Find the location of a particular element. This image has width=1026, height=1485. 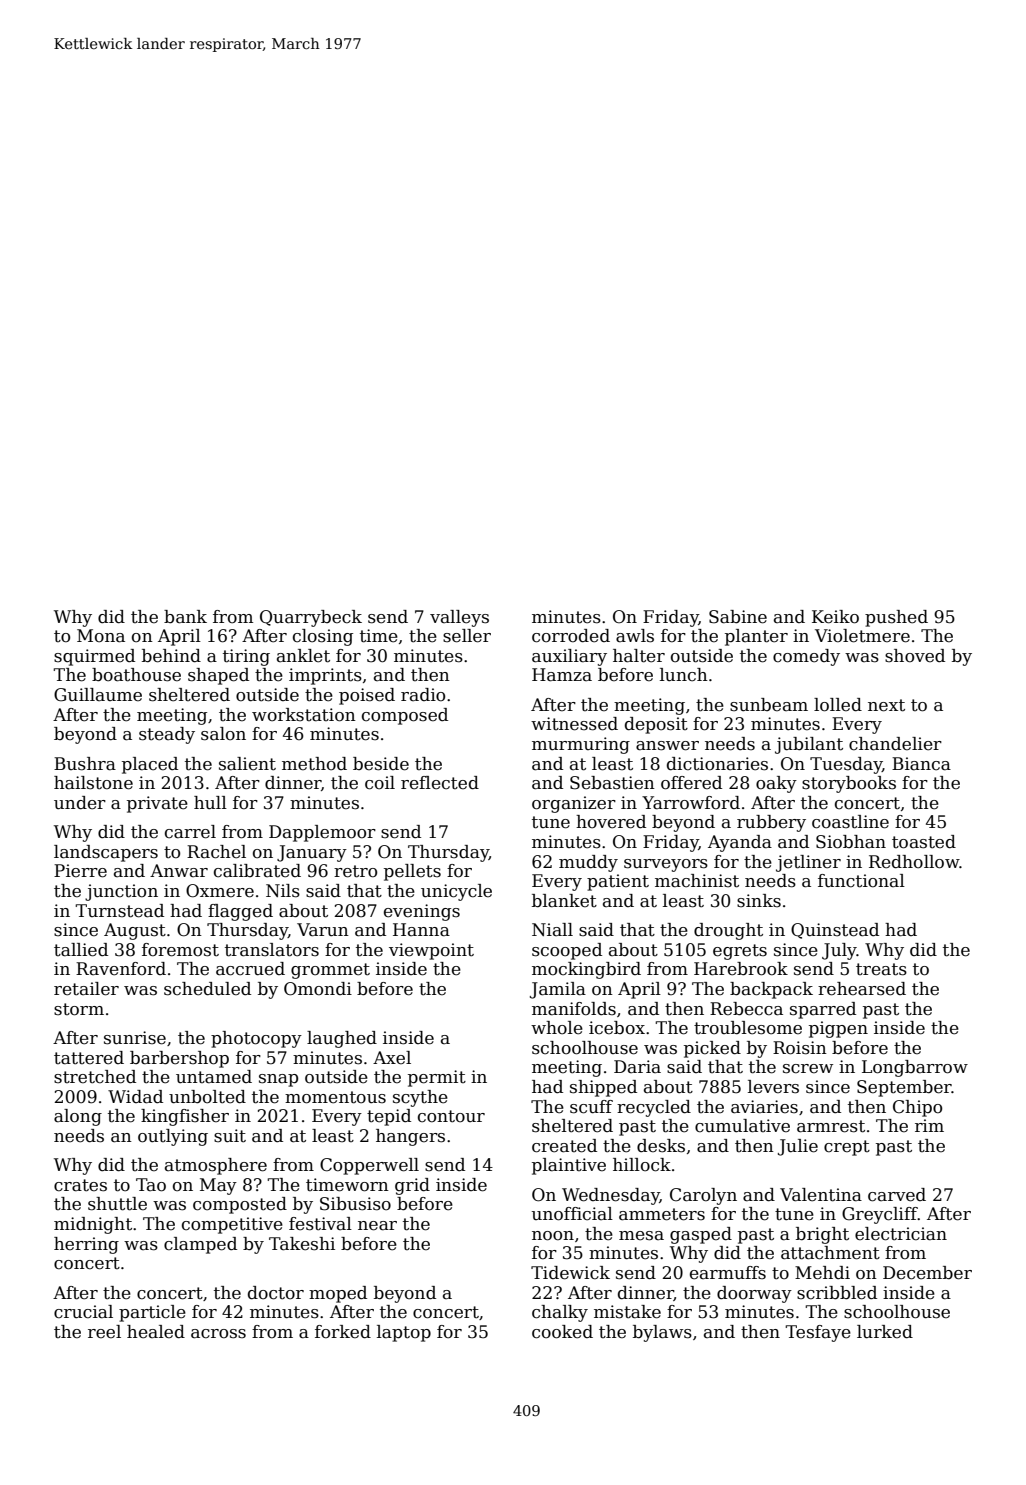

treats is located at coordinates (881, 969).
